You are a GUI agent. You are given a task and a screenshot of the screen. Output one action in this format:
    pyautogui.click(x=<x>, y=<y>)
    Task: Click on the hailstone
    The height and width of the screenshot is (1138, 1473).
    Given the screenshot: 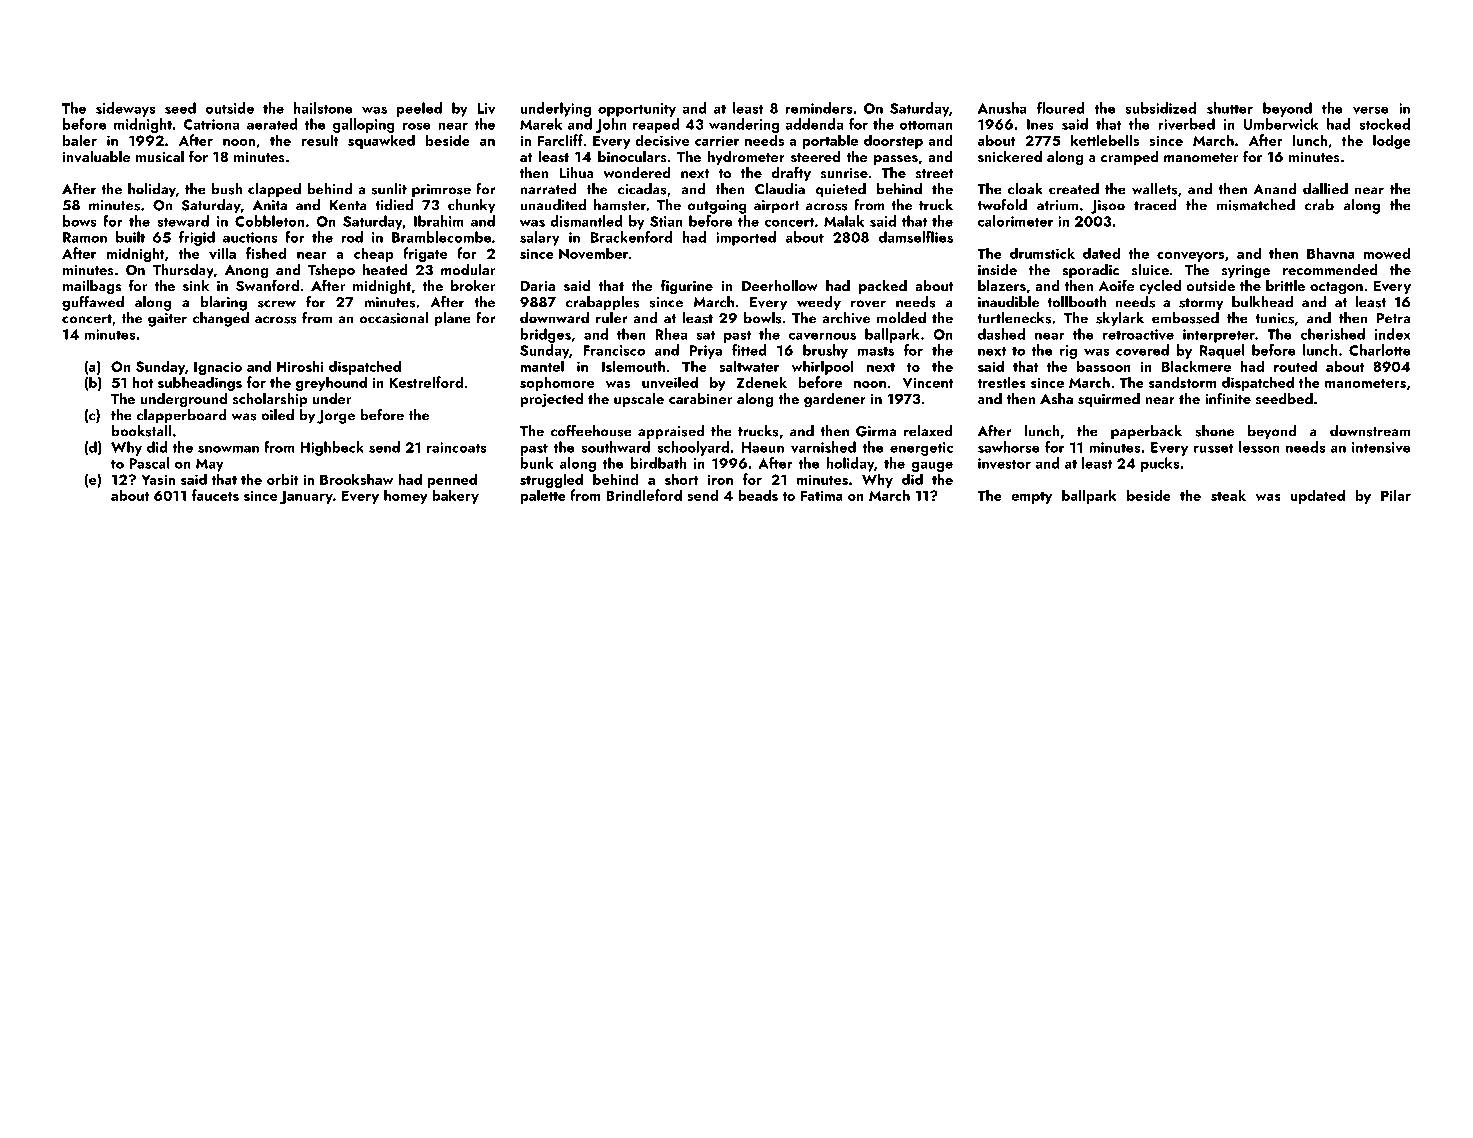 What is the action you would take?
    pyautogui.click(x=323, y=108)
